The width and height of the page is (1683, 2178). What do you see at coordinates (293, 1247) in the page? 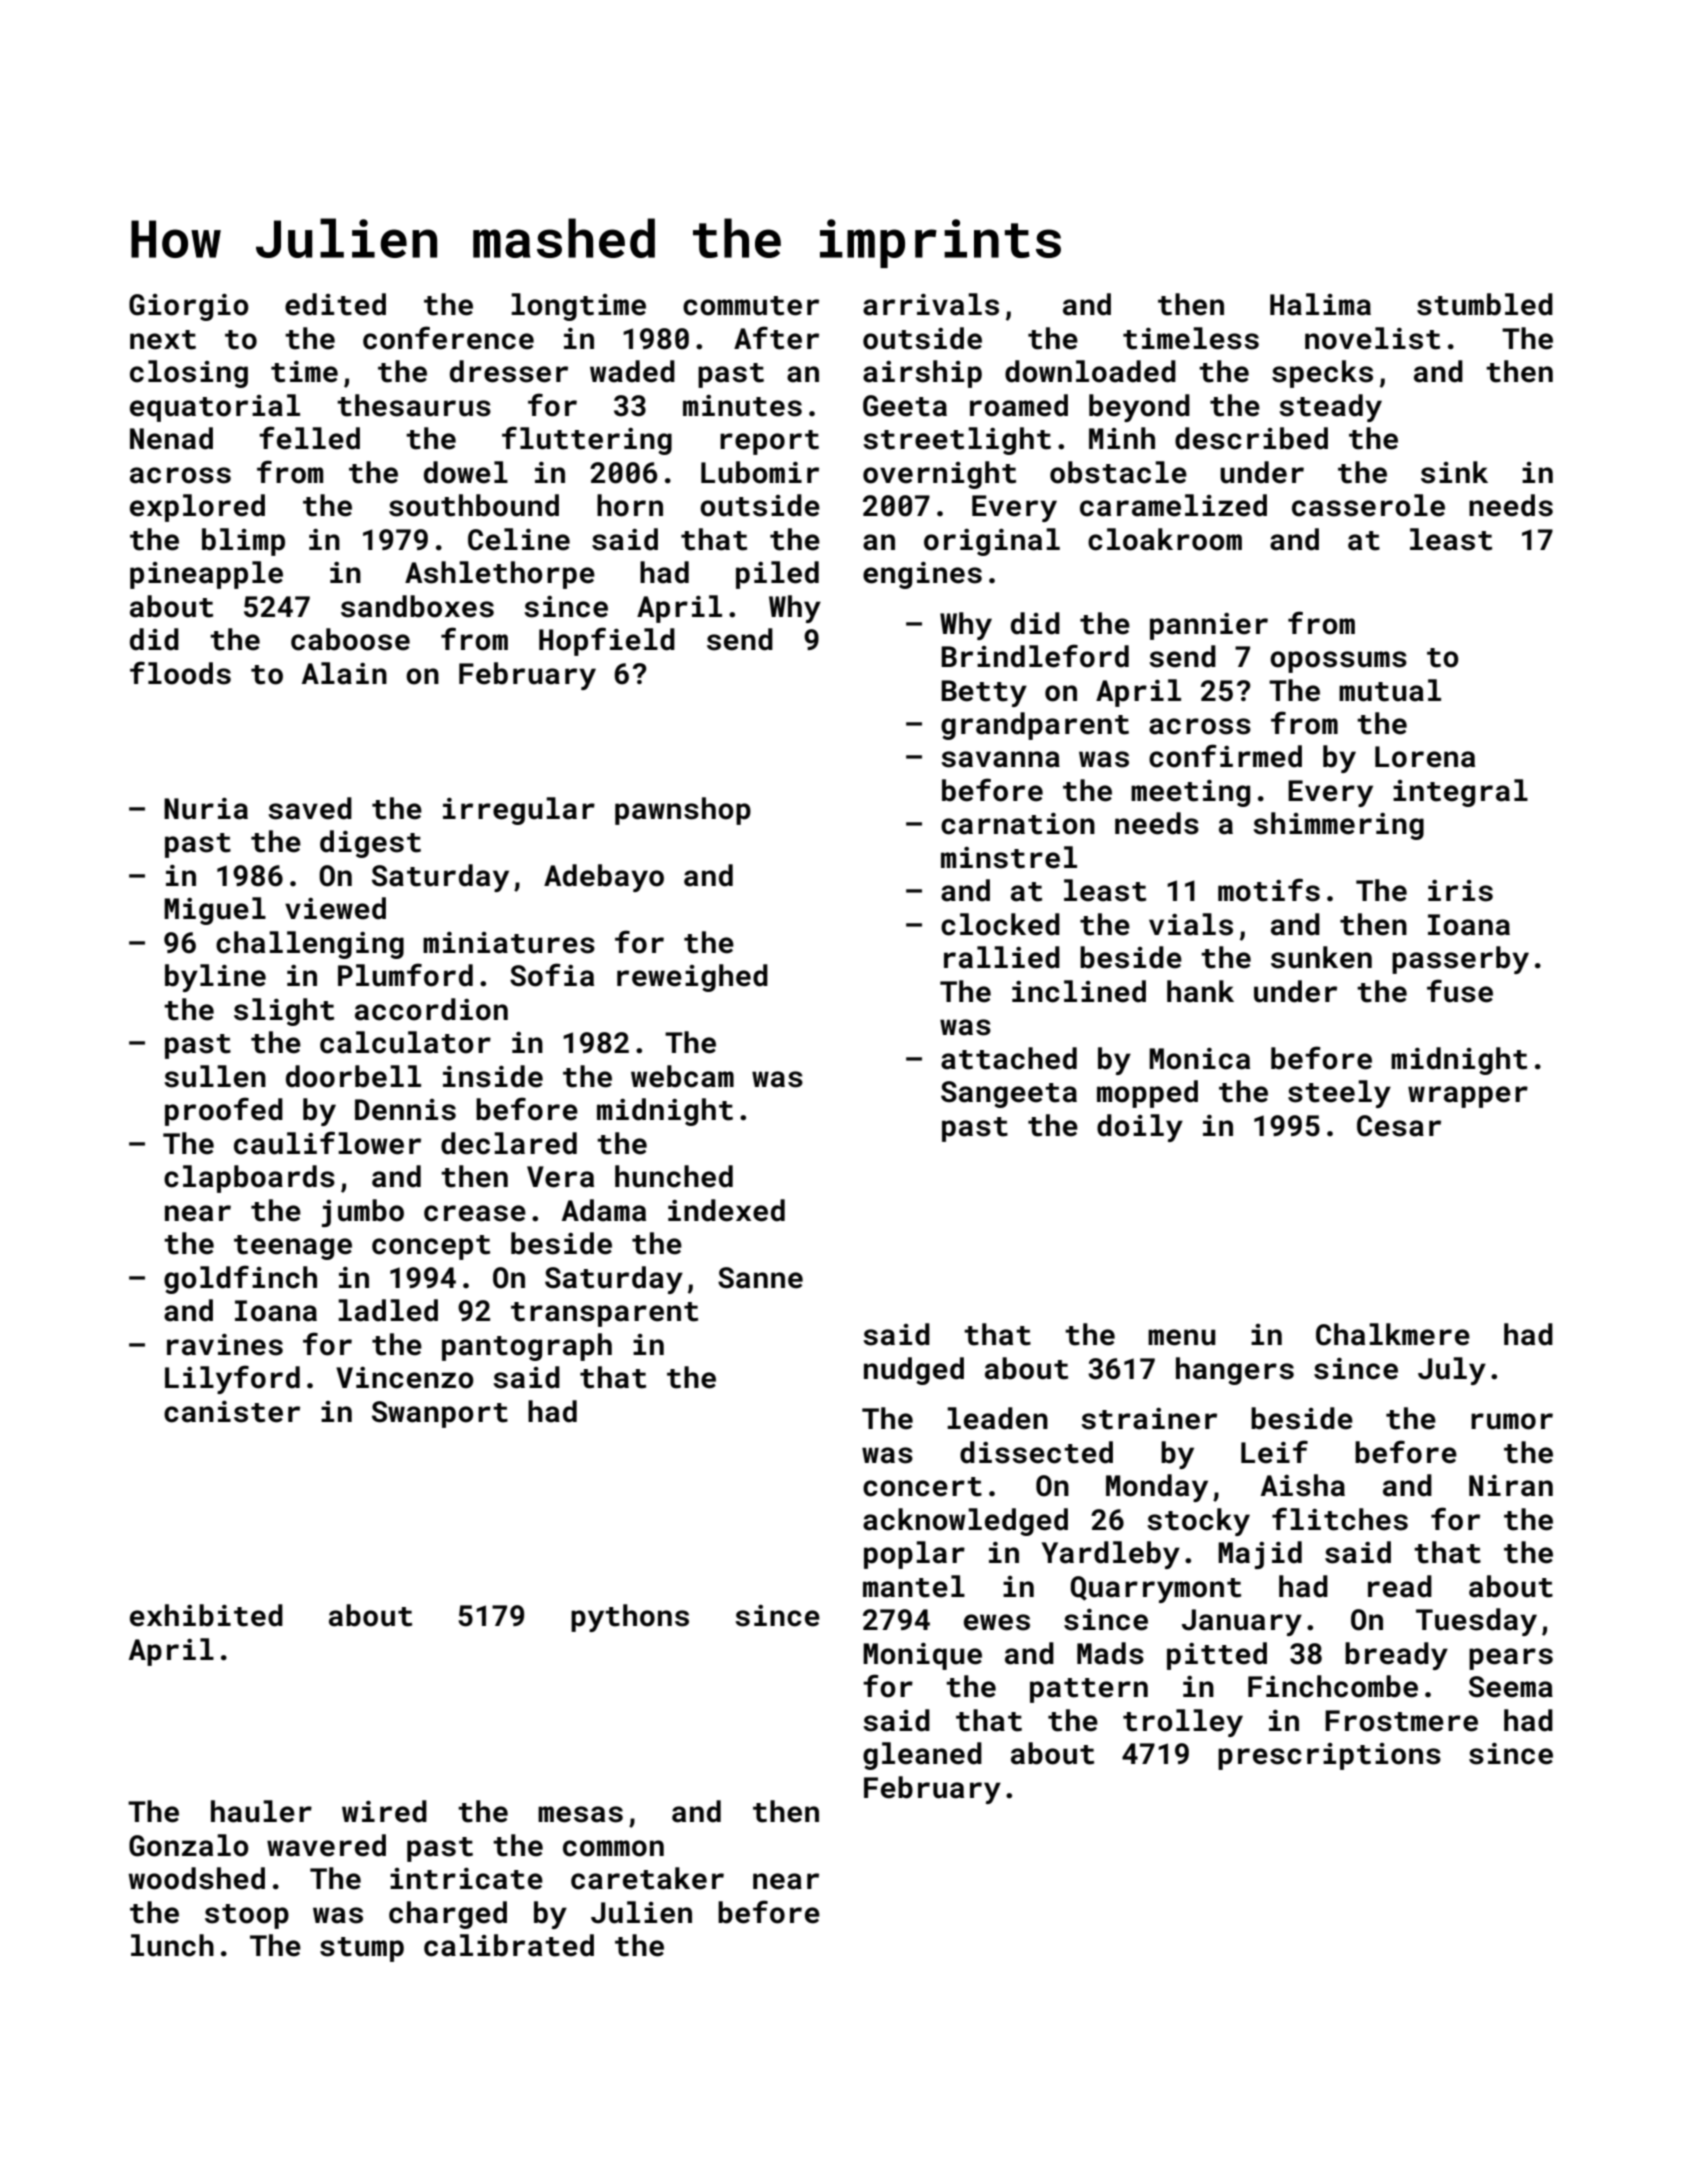
I see `teenage` at bounding box center [293, 1247].
